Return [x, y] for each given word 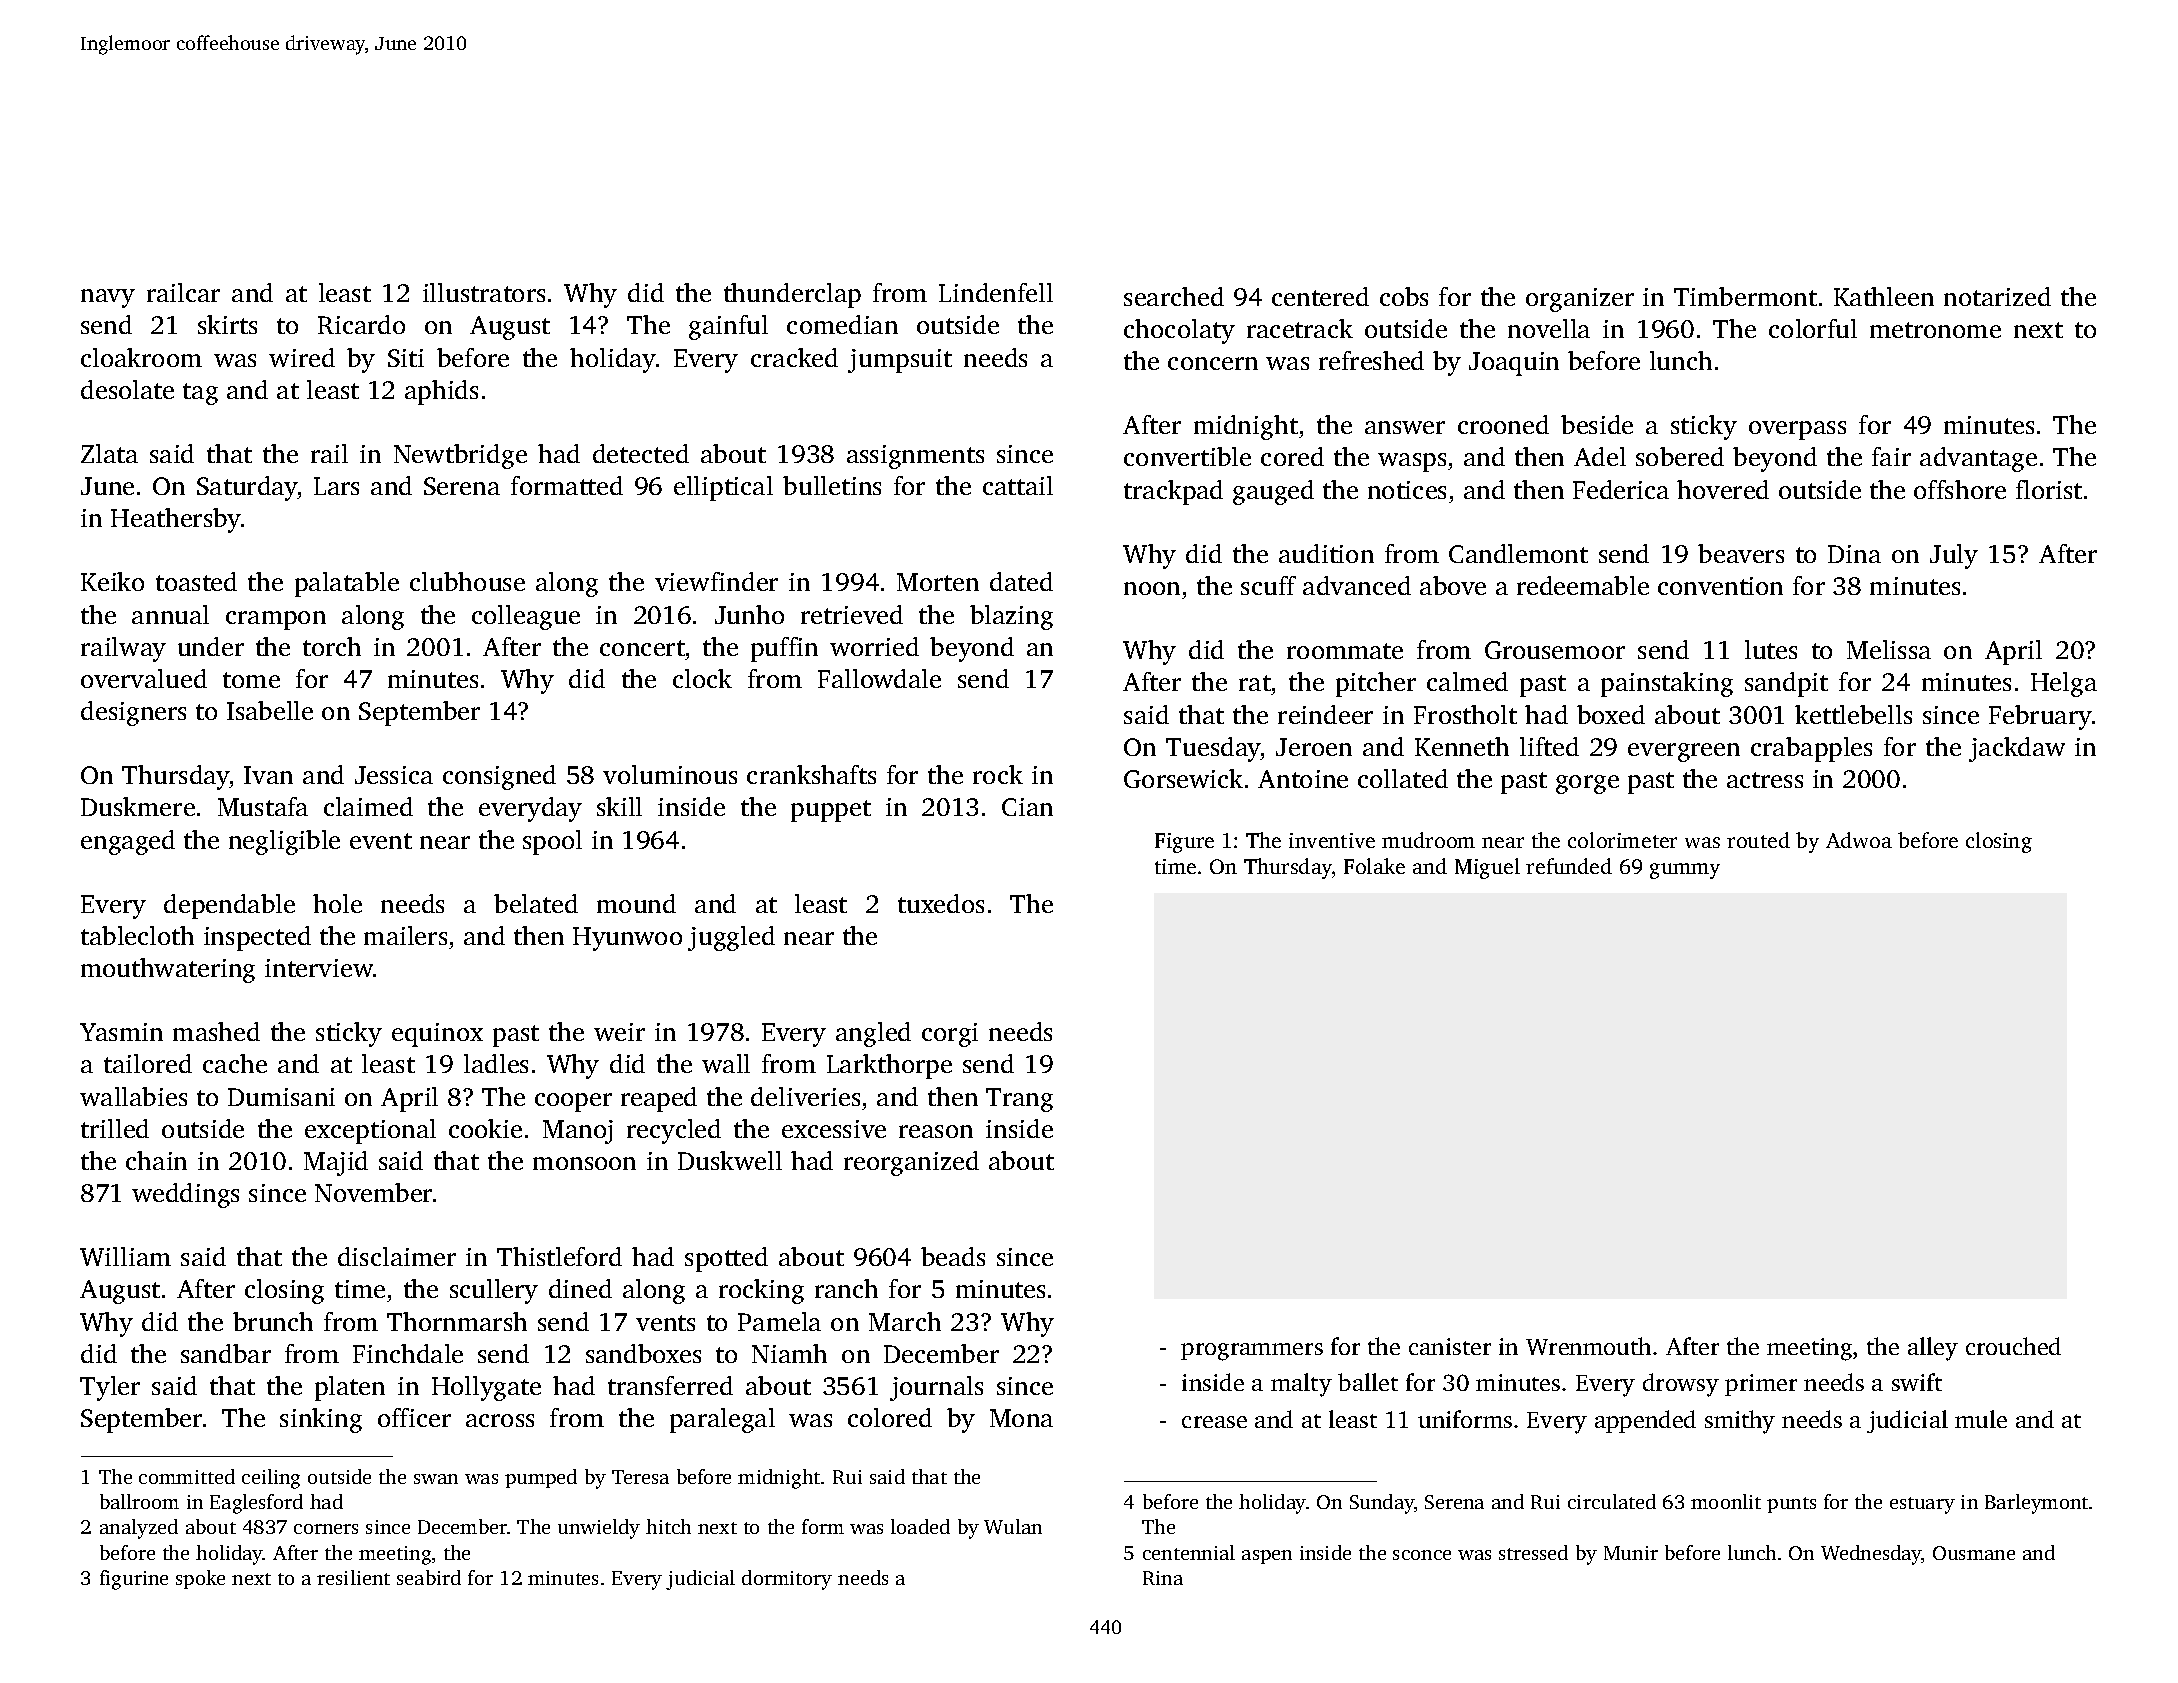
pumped [541, 1478]
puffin [784, 649]
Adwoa [1859, 840]
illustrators [484, 292]
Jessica [394, 775]
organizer [1580, 300]
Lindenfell [996, 292]
